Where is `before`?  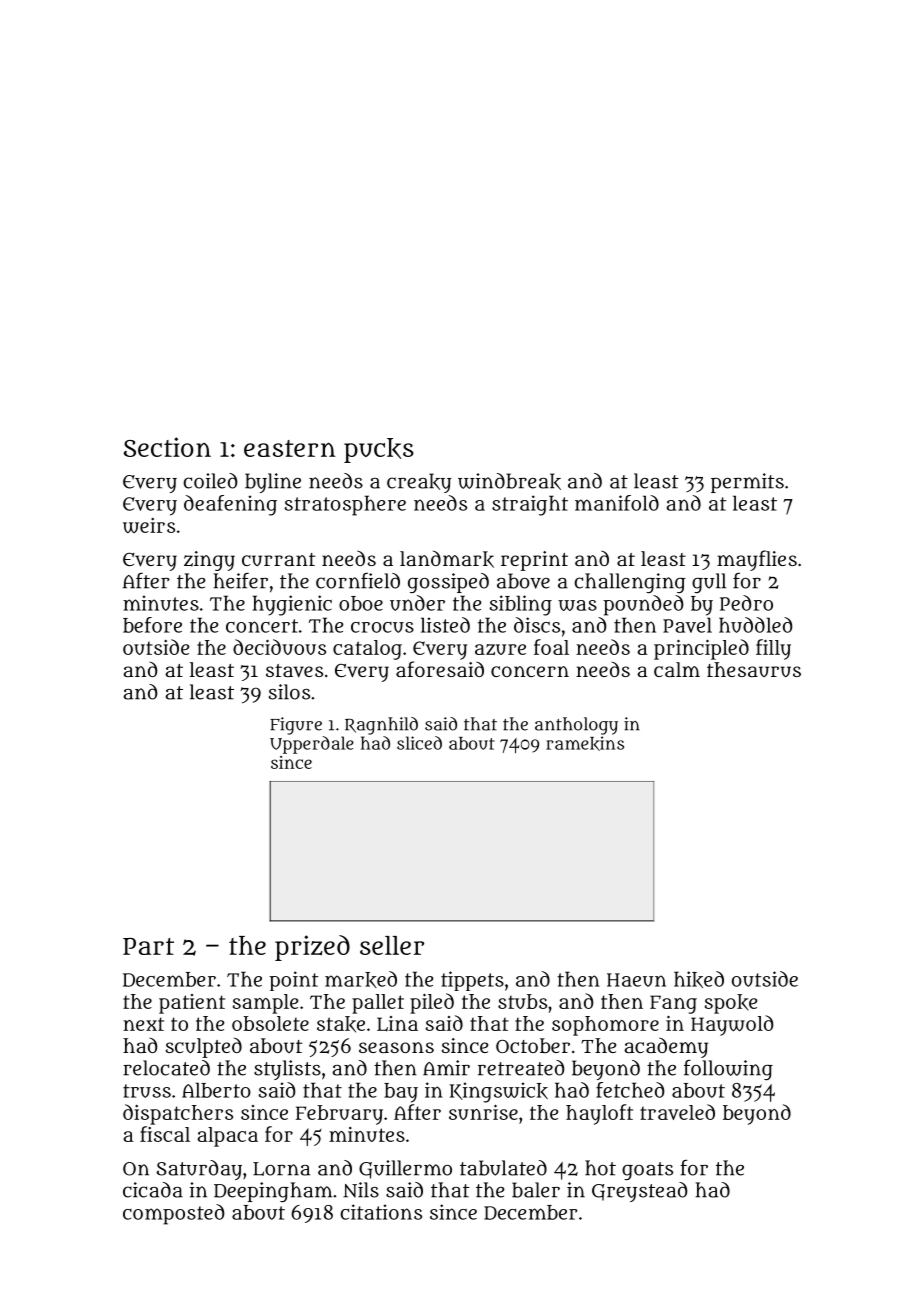
before is located at coordinates (152, 625).
